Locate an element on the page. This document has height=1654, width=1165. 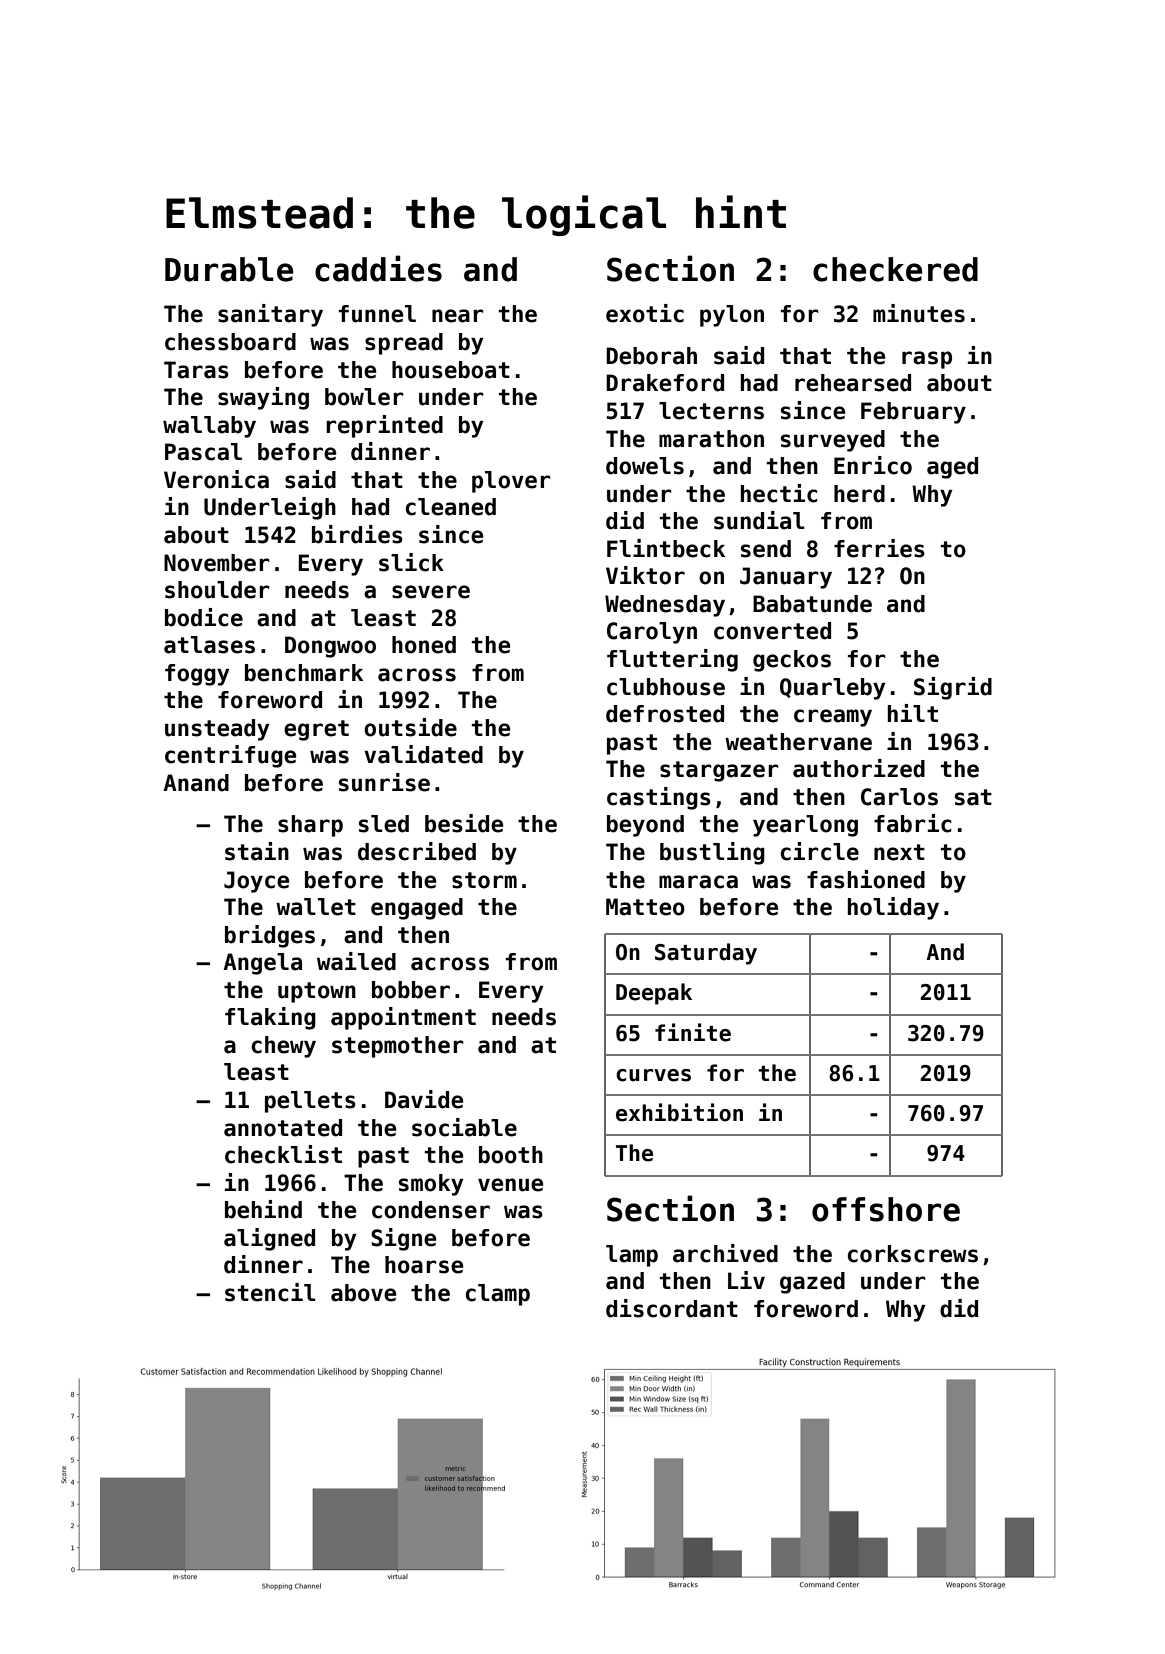
Deepak is located at coordinates (654, 994).
